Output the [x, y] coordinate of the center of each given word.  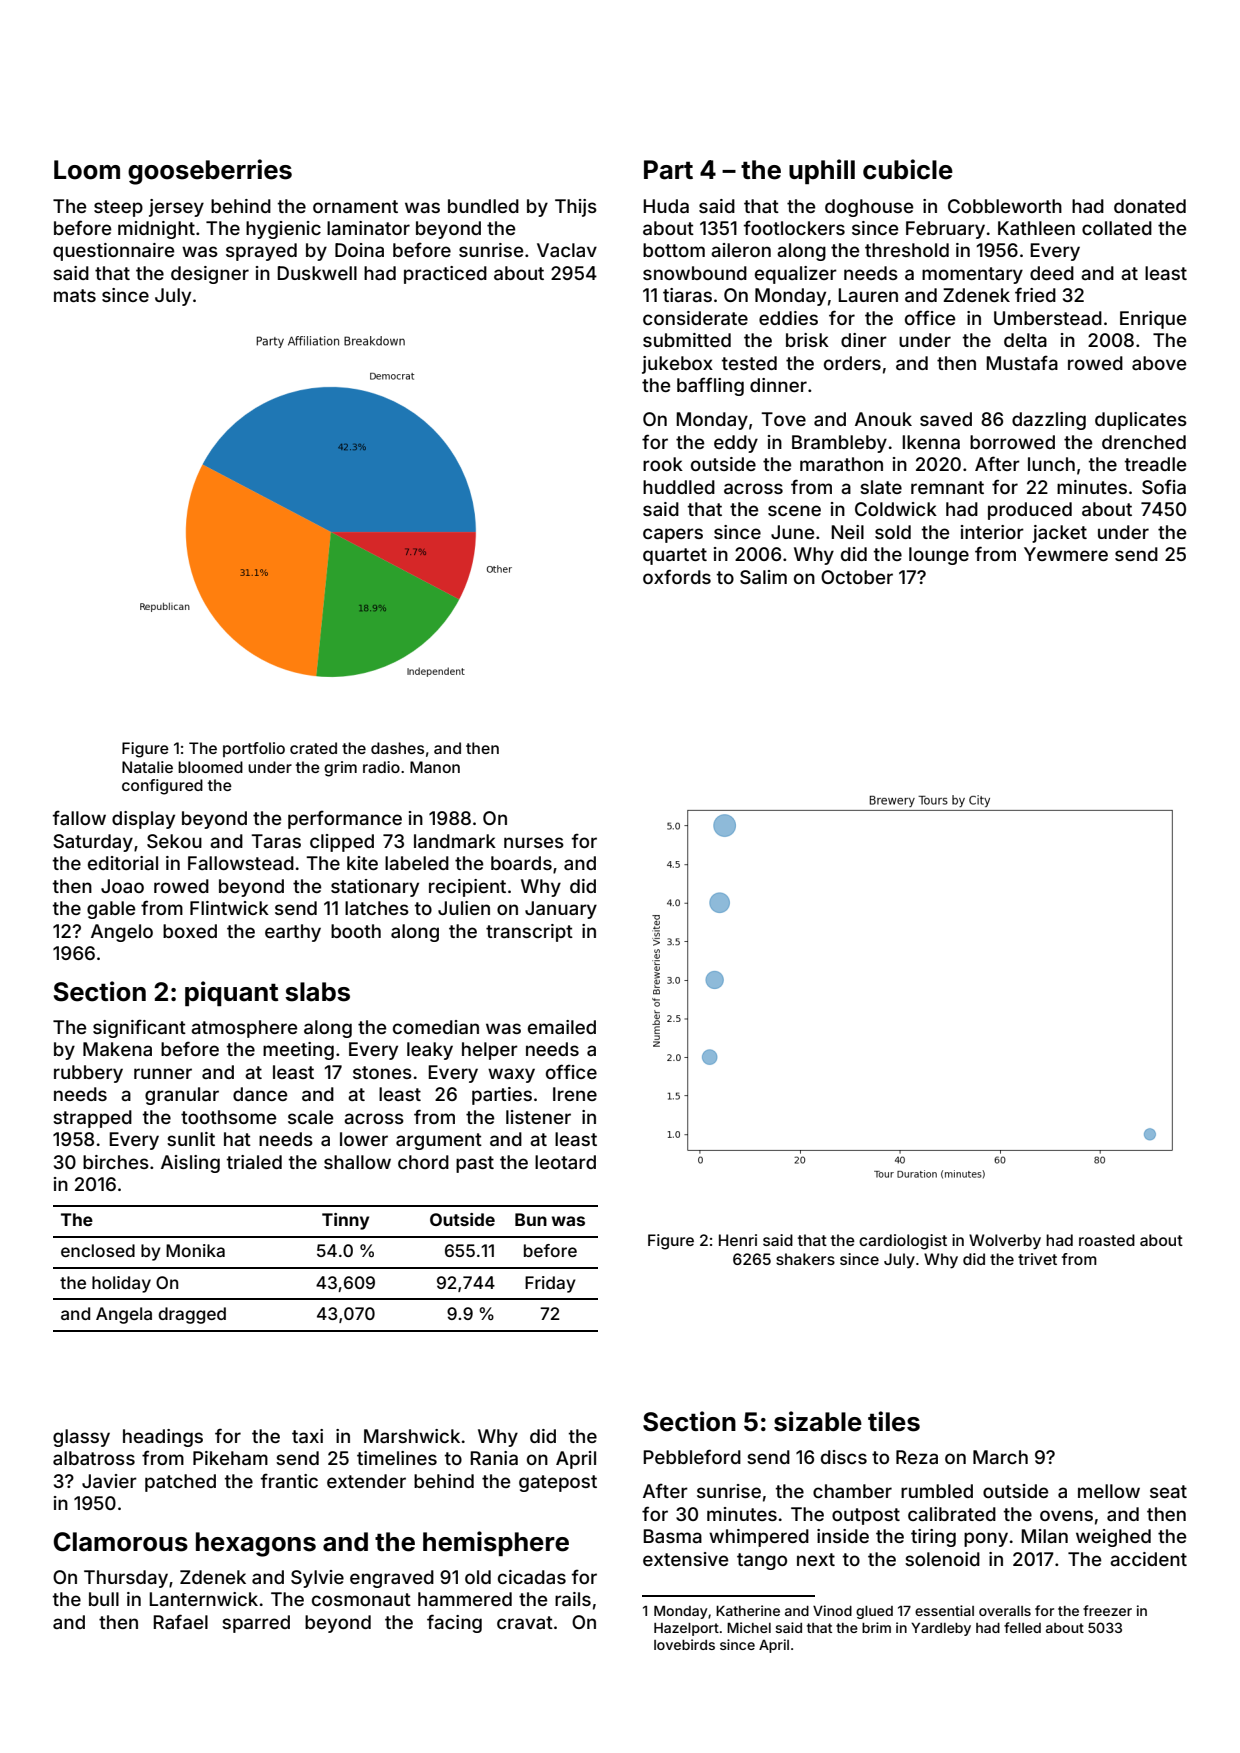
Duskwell [317, 273]
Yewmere [1066, 554]
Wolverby [1005, 1242]
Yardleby [941, 1629]
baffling [710, 386]
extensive [685, 1559]
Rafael [180, 1621]
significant [139, 1028]
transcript [529, 933]
